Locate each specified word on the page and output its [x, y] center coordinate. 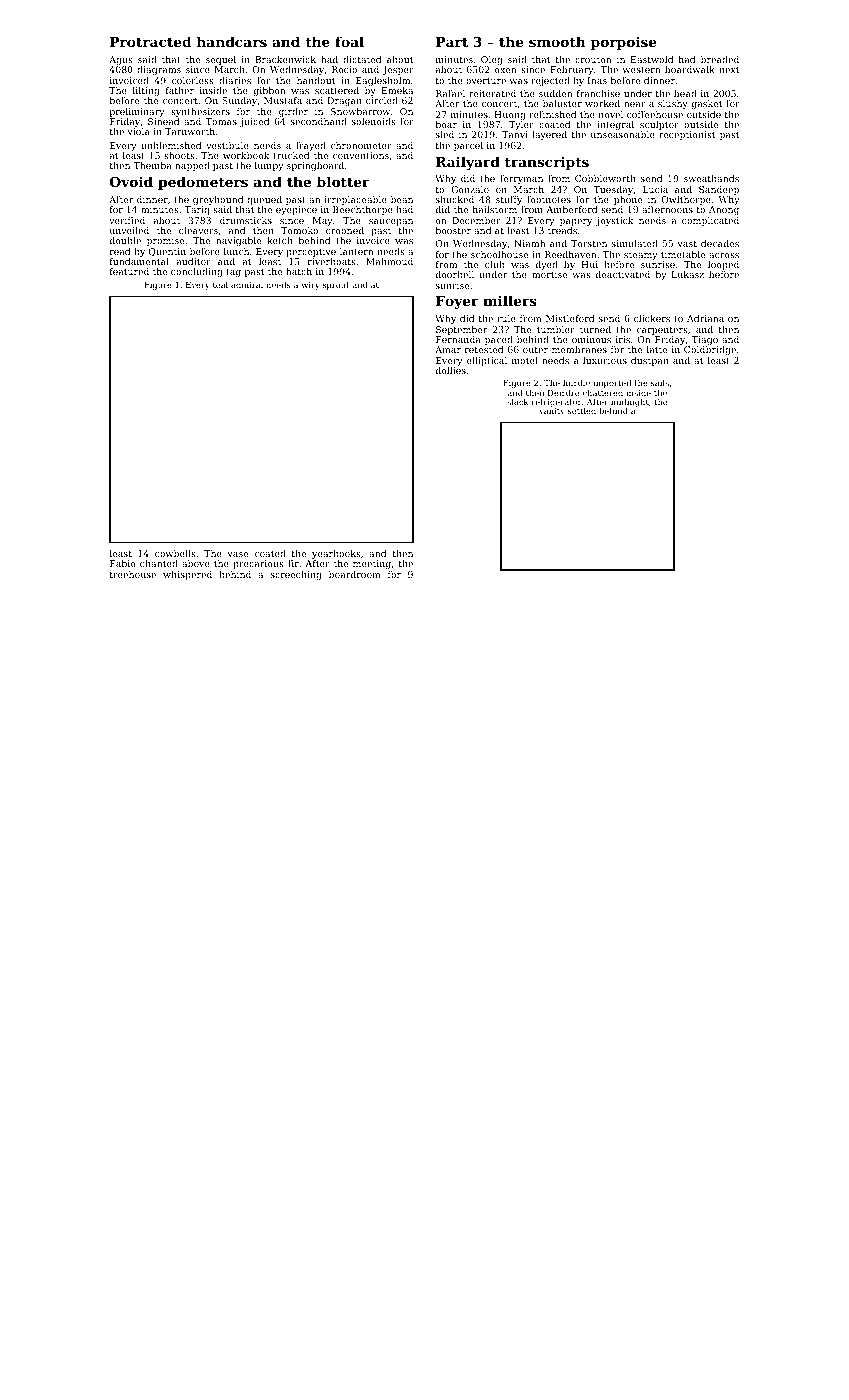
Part [452, 42]
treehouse [133, 574]
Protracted [151, 41]
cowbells [175, 553]
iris [623, 339]
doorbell [455, 274]
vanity [552, 412]
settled [582, 410]
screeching [296, 575]
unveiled [129, 230]
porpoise [623, 43]
